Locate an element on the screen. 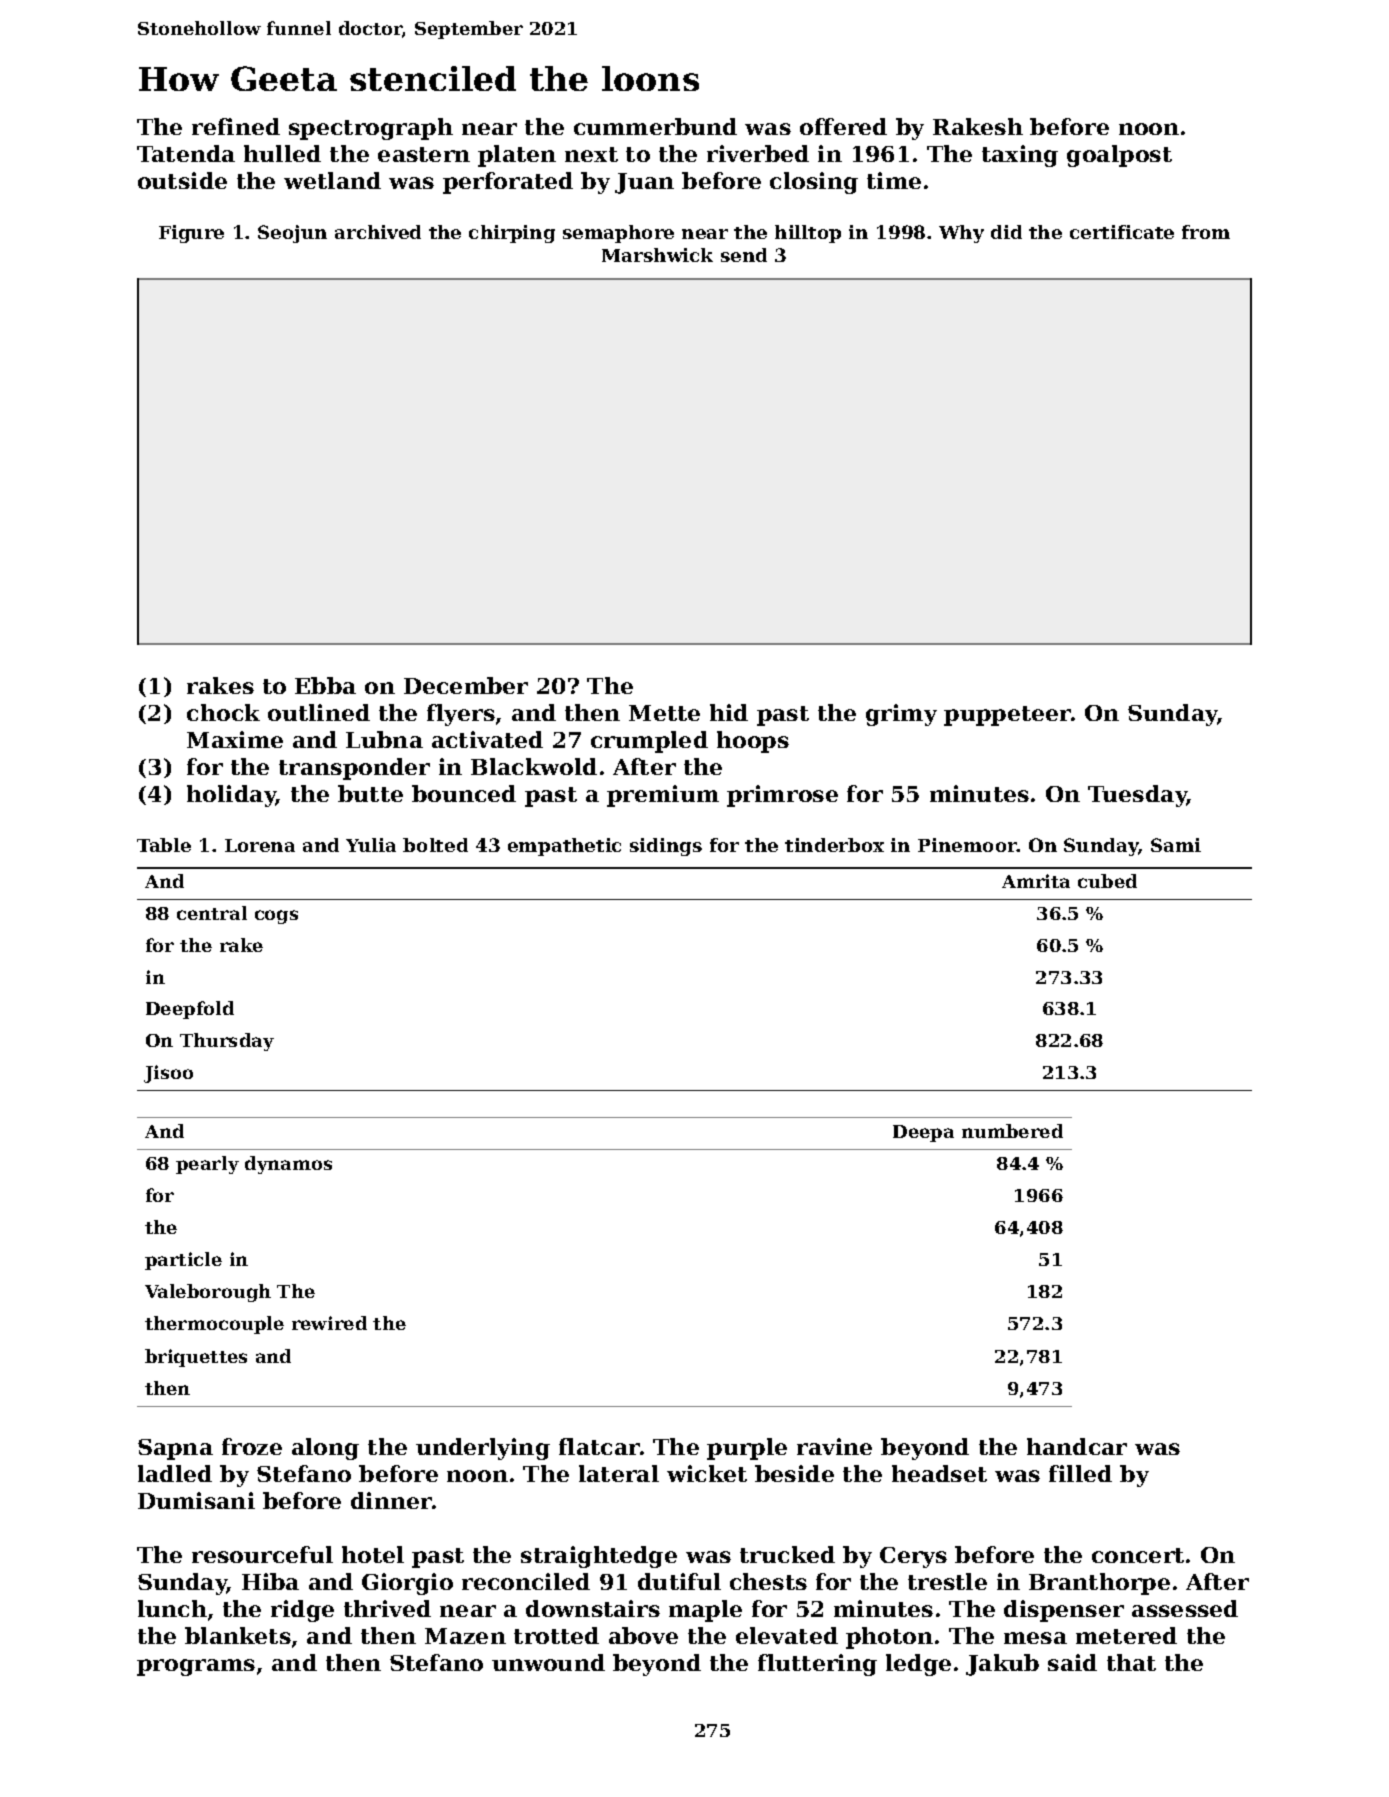 The image size is (1389, 1797). offered is located at coordinates (843, 126).
